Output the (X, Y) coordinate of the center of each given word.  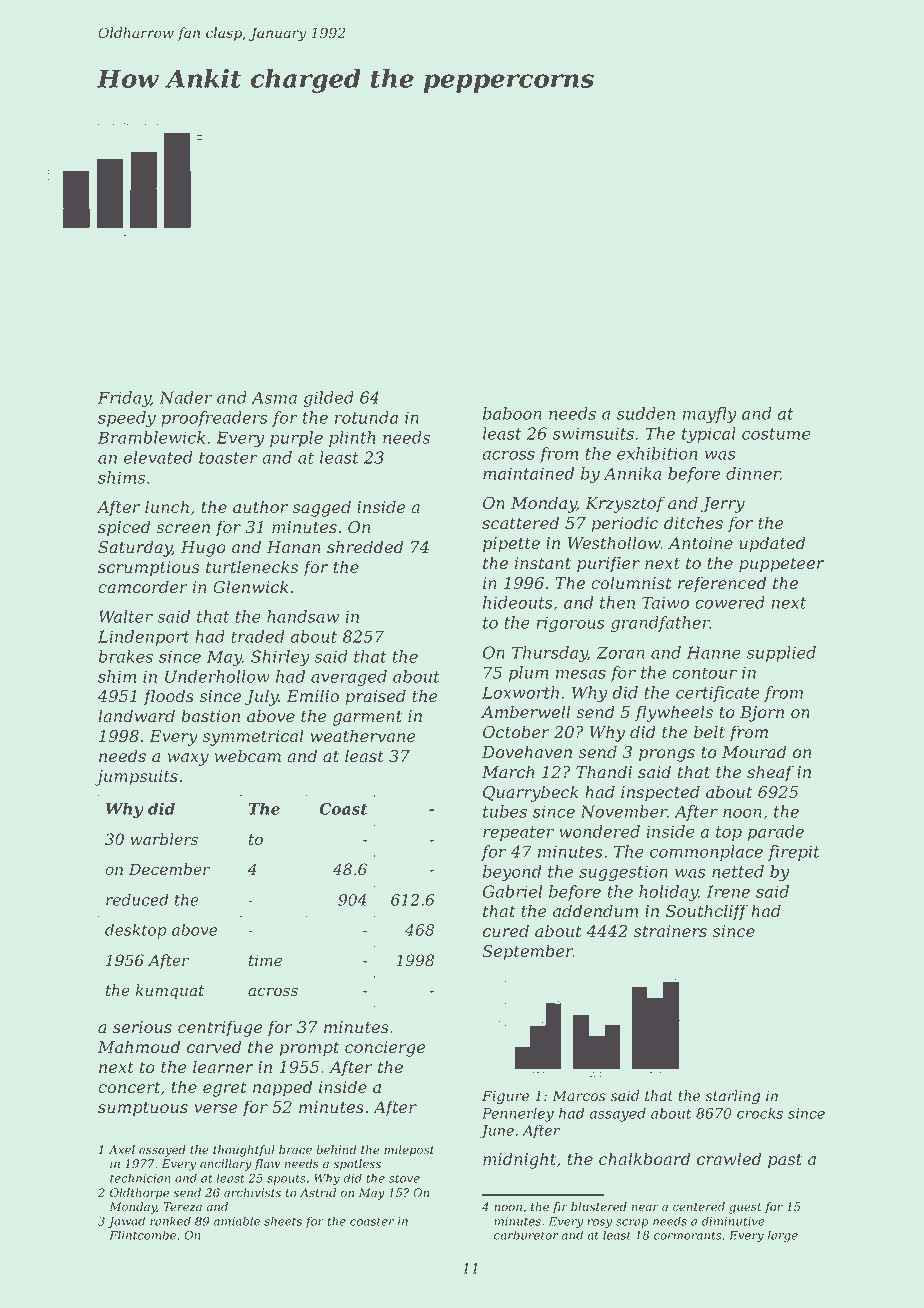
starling (732, 1097)
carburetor (526, 1235)
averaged (349, 678)
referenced (722, 584)
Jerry (723, 505)
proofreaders (214, 419)
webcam (248, 756)
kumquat (170, 992)
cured (506, 931)
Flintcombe (142, 1235)
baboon (512, 413)
